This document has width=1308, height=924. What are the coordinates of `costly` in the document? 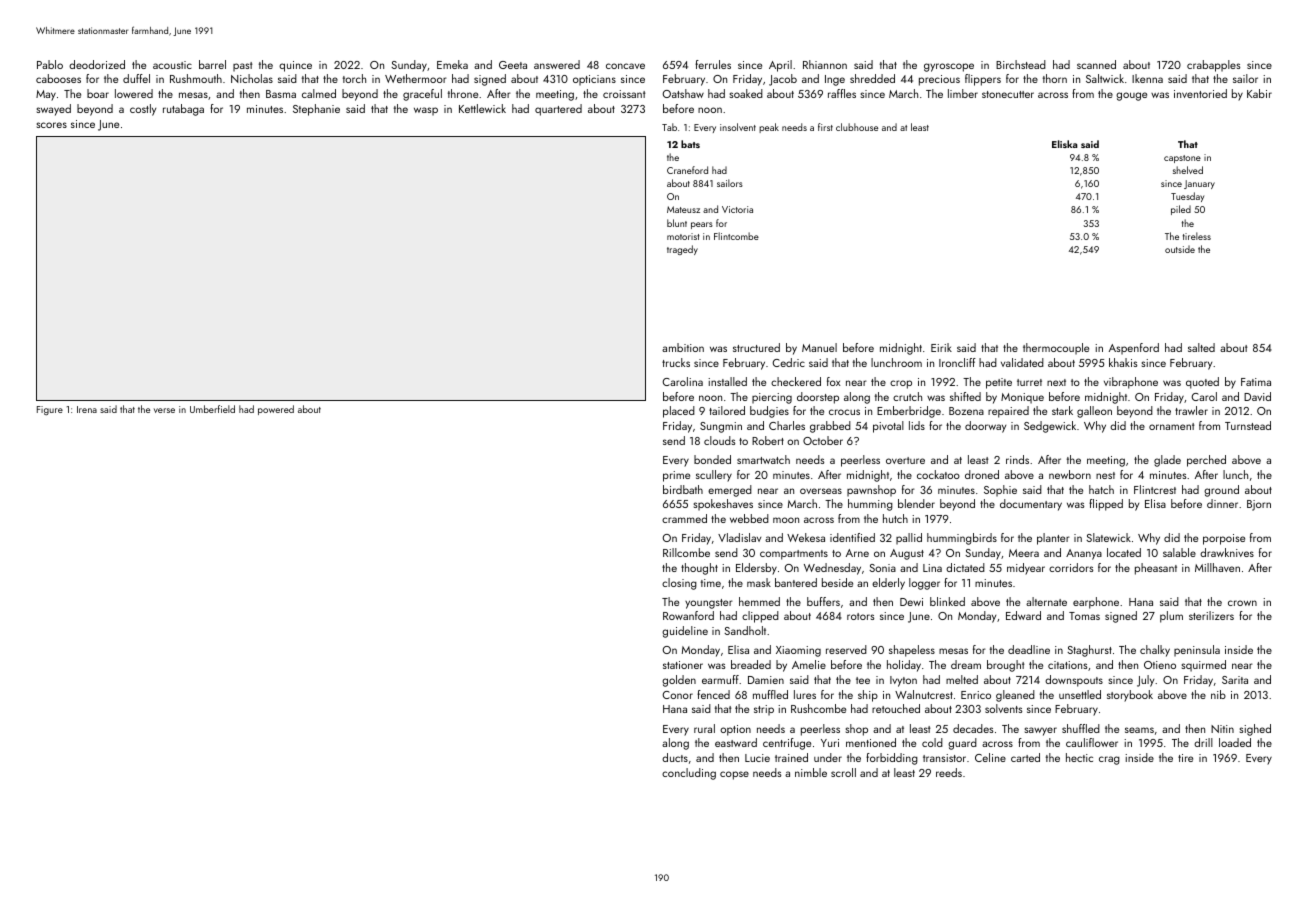 It's located at (143, 110).
